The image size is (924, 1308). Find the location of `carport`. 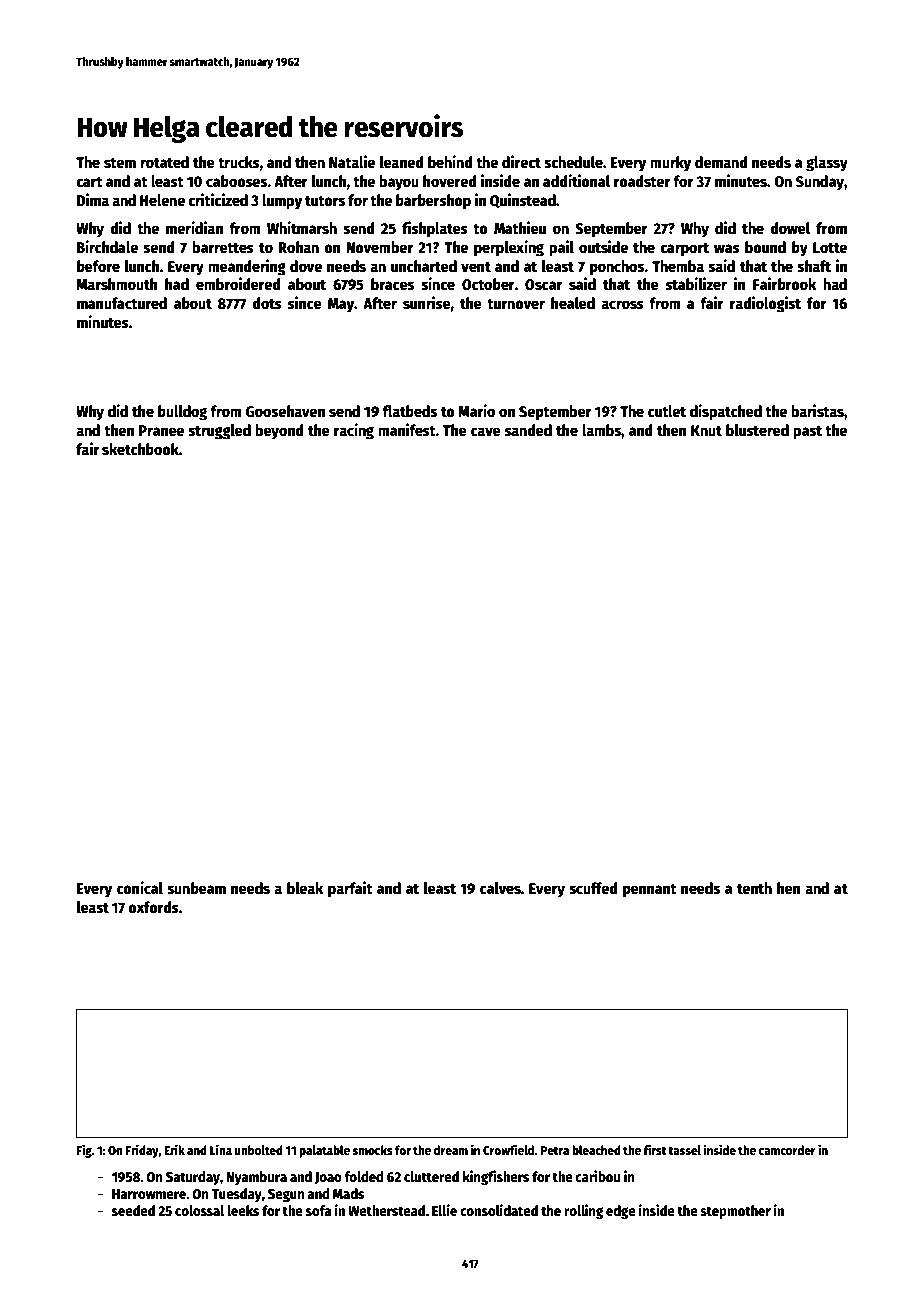

carport is located at coordinates (684, 250).
